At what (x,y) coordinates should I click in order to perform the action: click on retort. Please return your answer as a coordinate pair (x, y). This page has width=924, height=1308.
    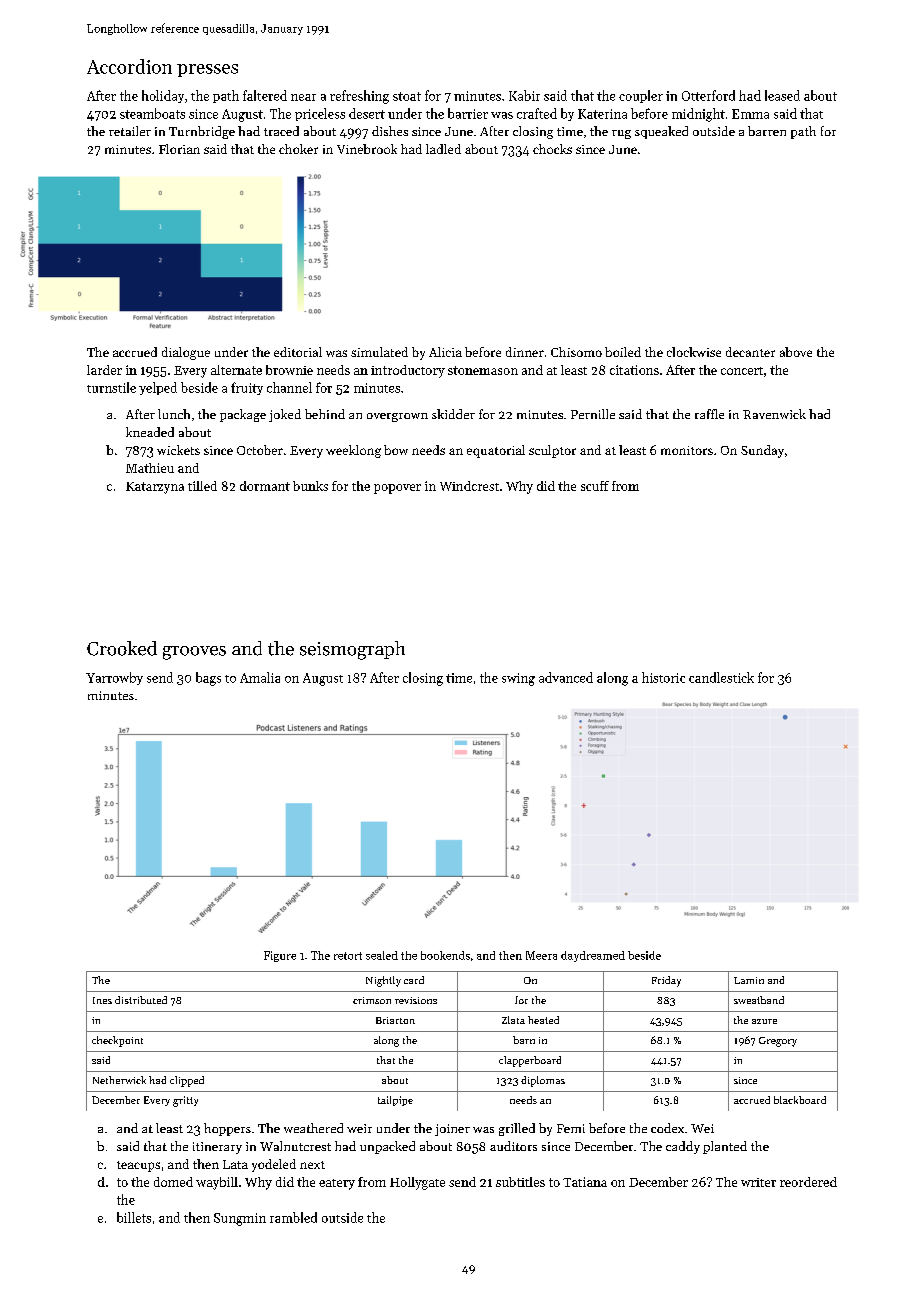
    Looking at the image, I should click on (348, 956).
